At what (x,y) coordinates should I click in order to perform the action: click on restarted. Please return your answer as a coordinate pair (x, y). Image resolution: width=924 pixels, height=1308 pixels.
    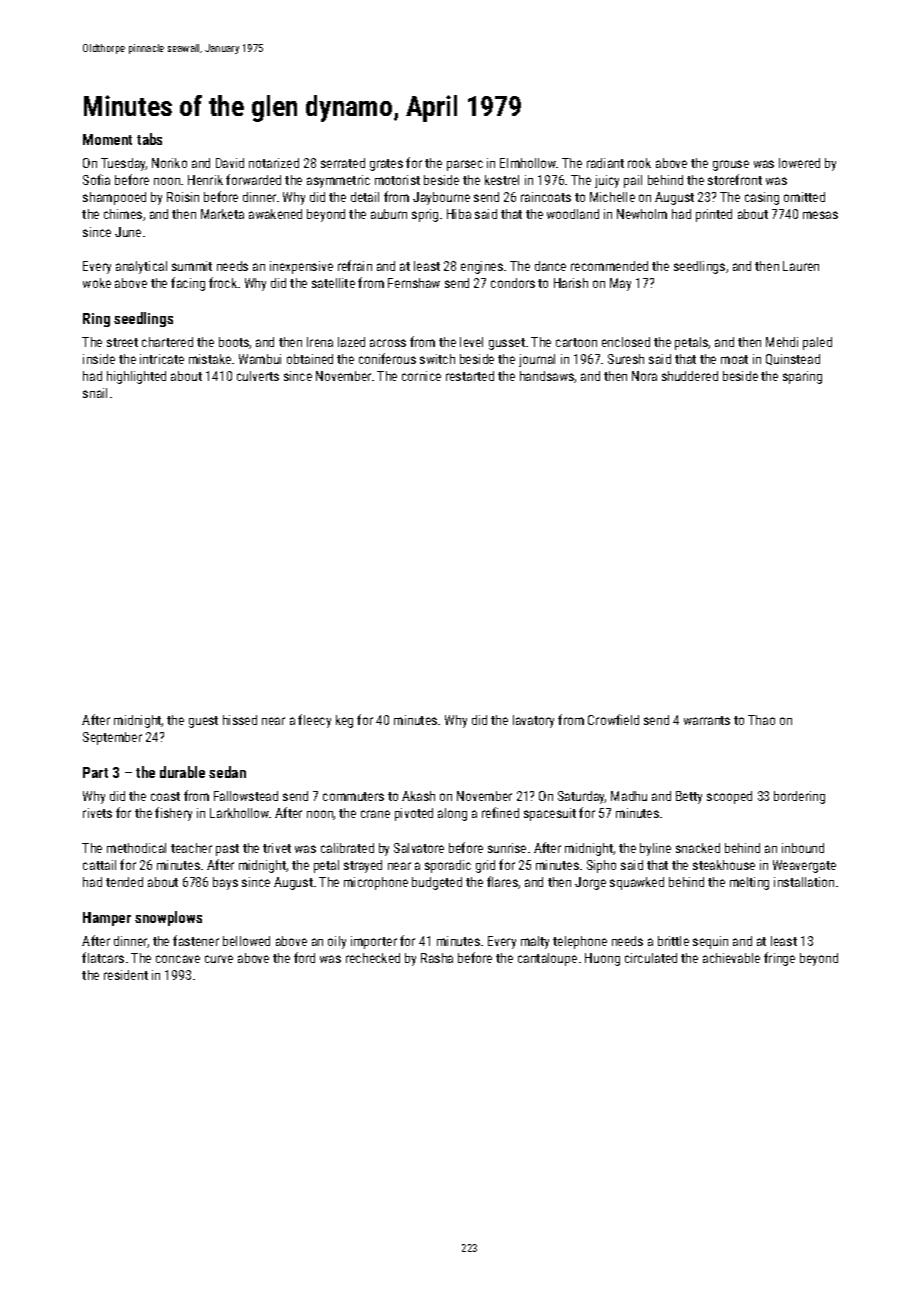
    Looking at the image, I should click on (470, 376).
